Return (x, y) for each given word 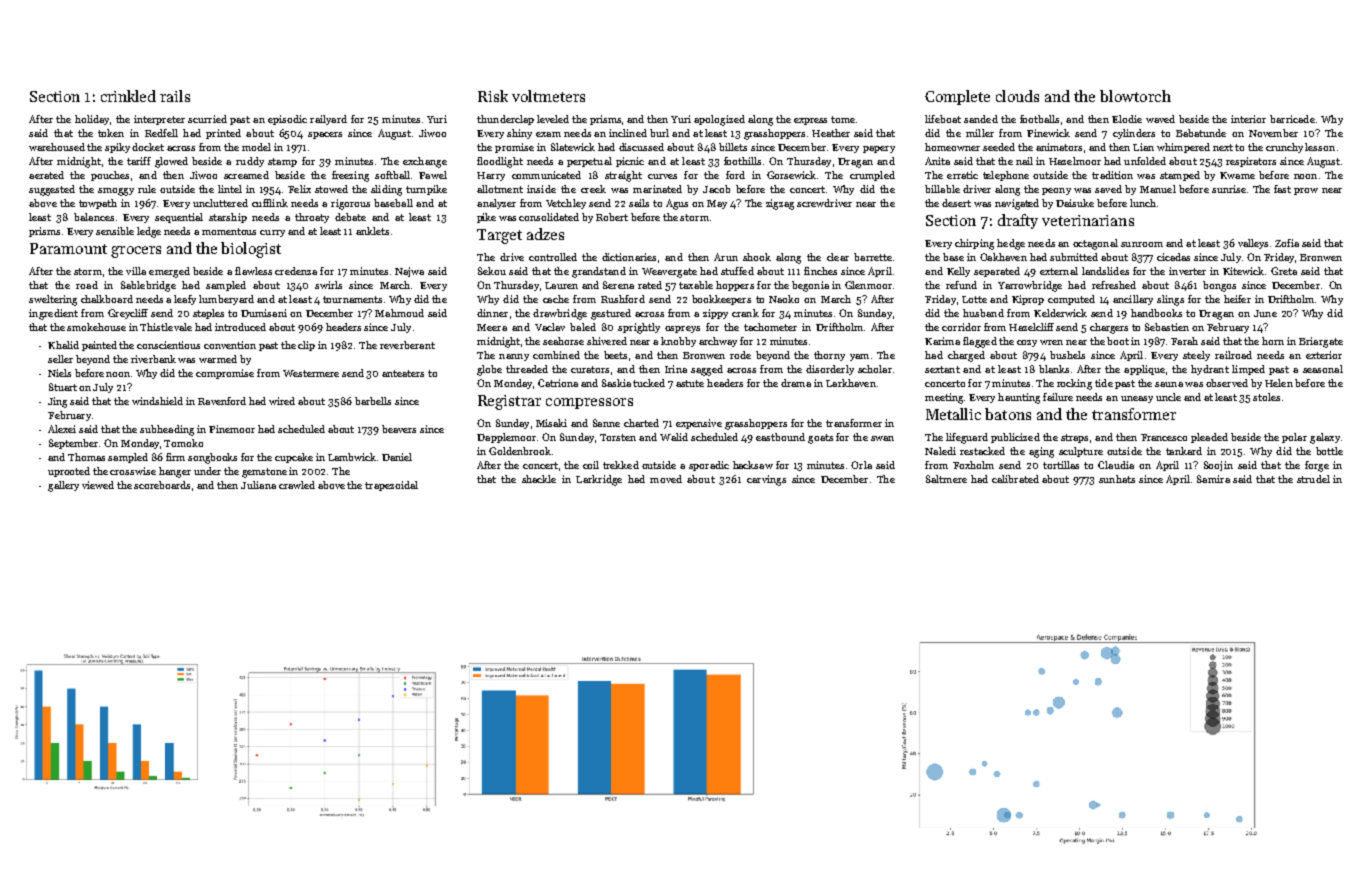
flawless (253, 271)
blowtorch (1135, 96)
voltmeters (548, 96)
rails (175, 96)
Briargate (1321, 342)
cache (556, 299)
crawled (297, 485)
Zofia (1287, 243)
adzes (545, 234)
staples (208, 314)
